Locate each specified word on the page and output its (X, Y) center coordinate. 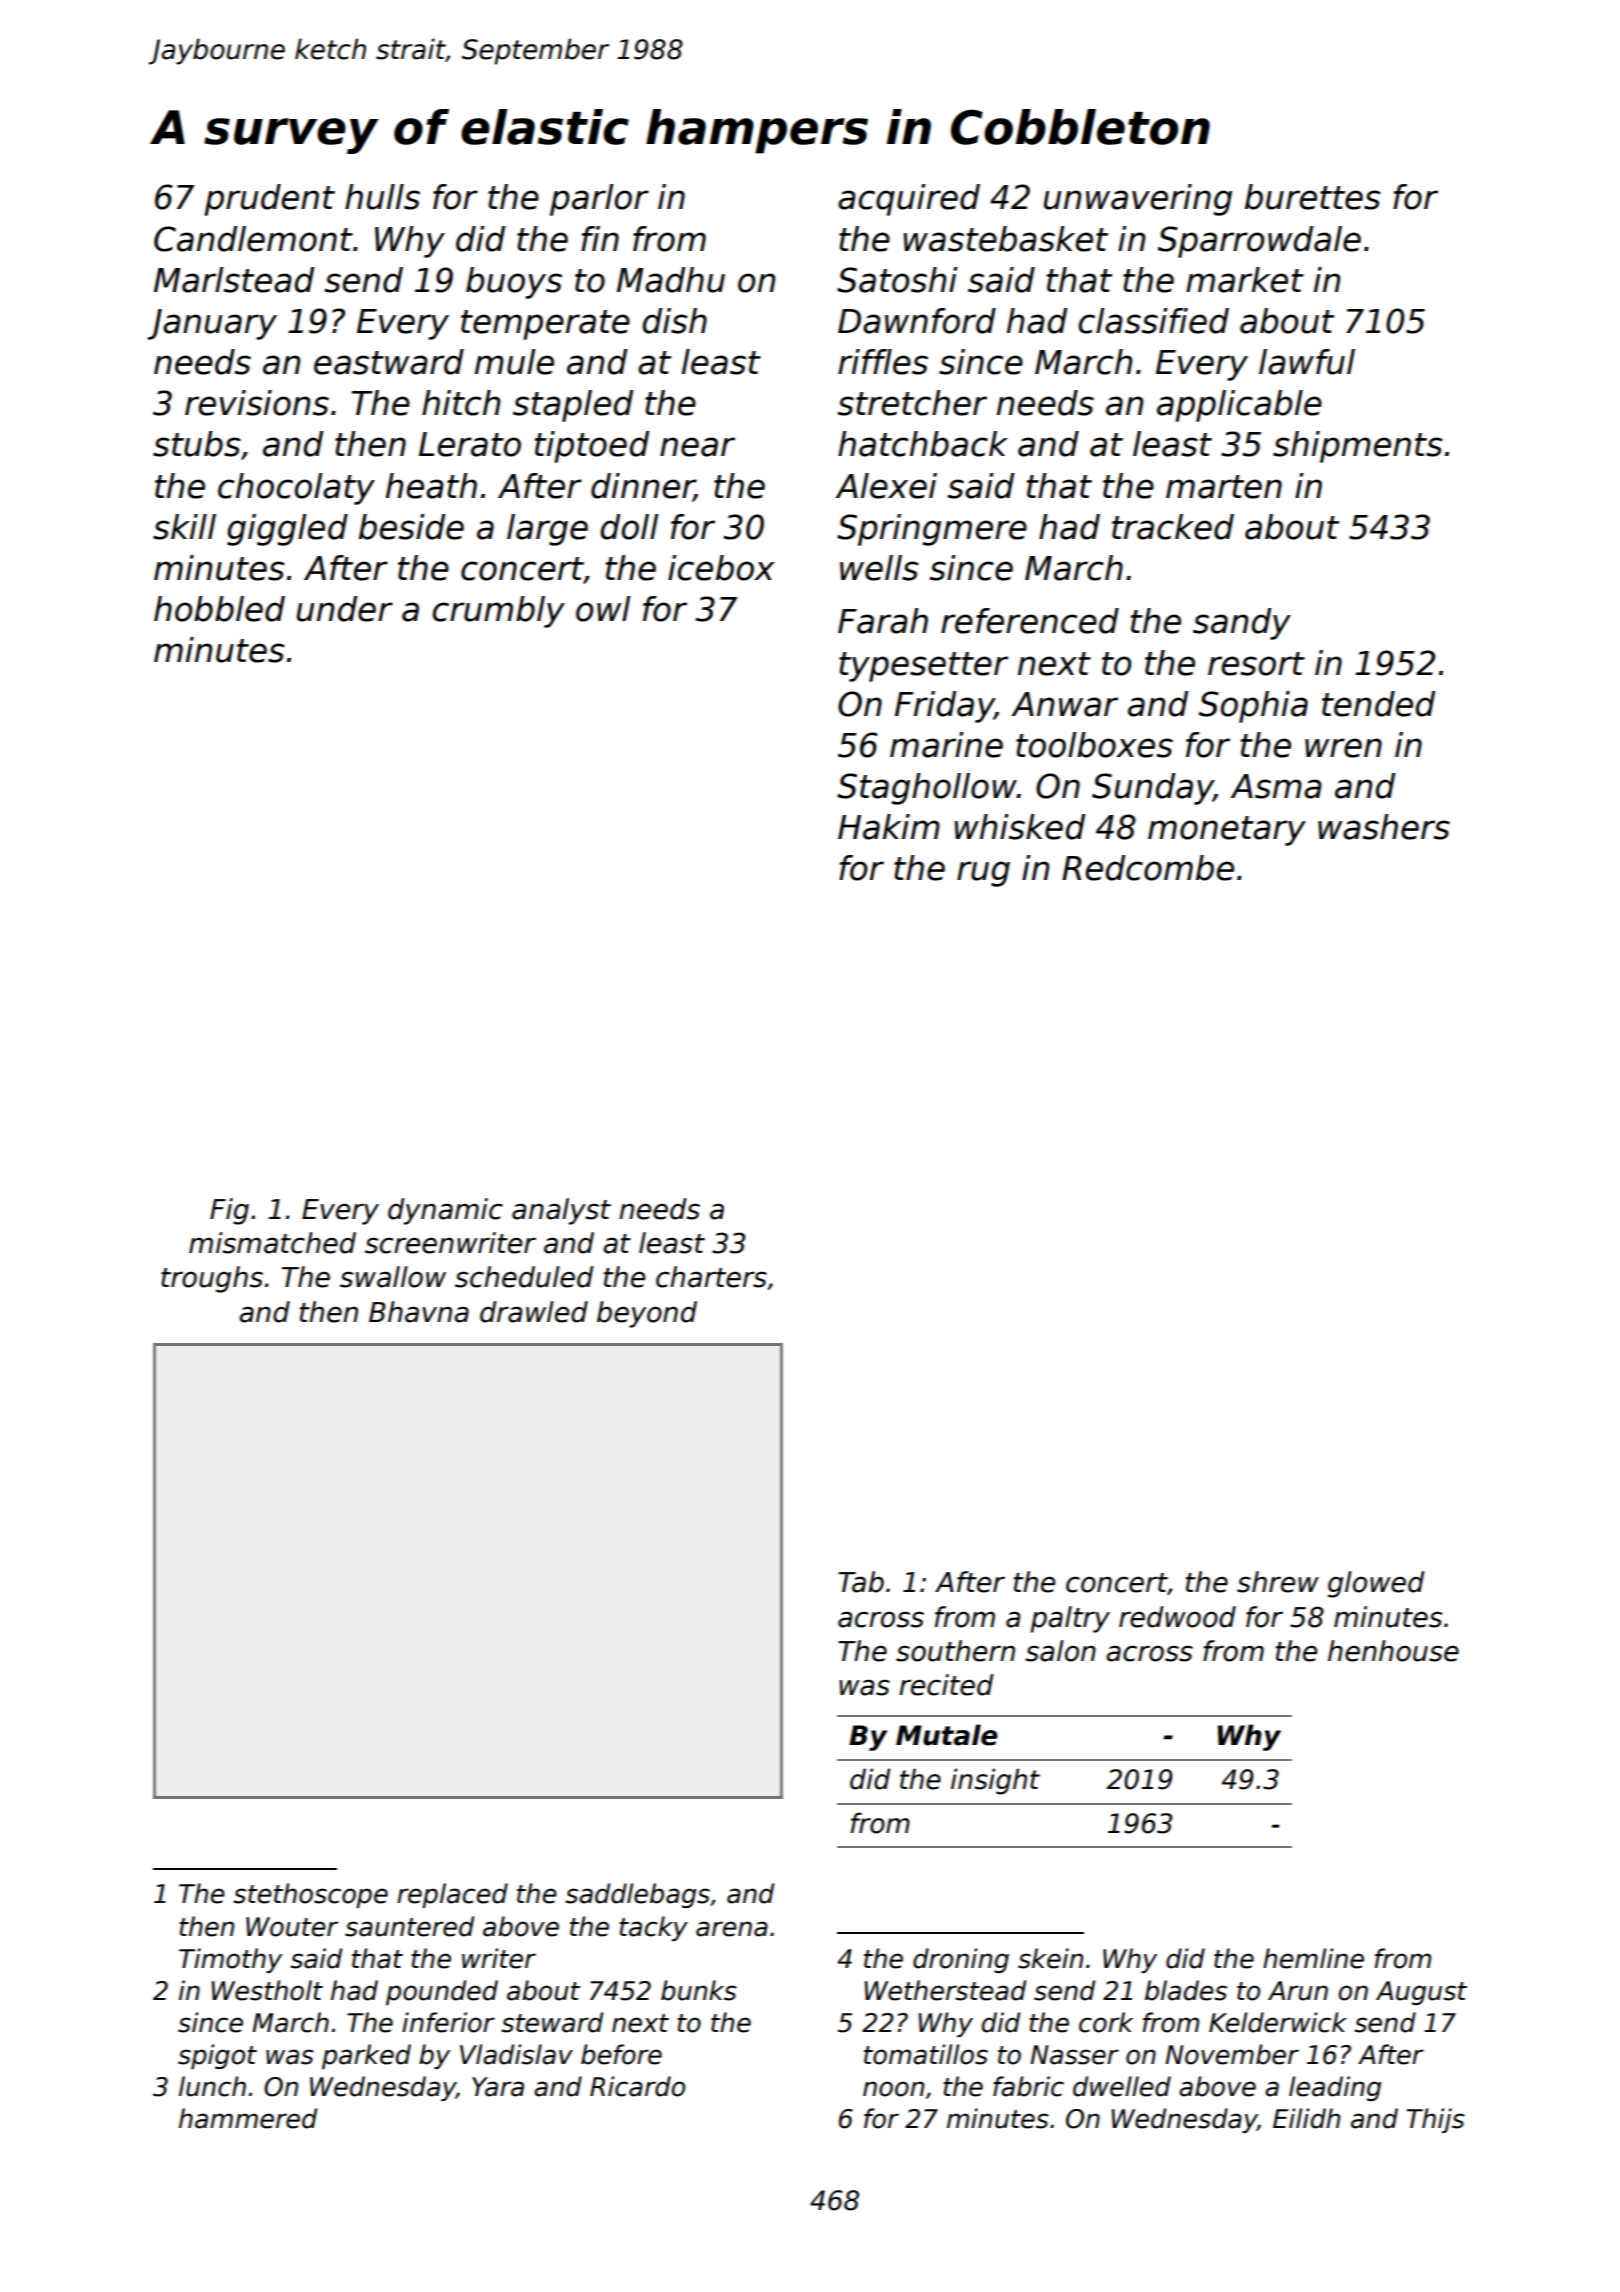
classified (1154, 321)
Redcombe (1148, 868)
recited (946, 1685)
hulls (382, 197)
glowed (1376, 1584)
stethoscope (310, 1895)
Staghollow (927, 789)
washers (1384, 827)
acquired (909, 200)
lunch (212, 2086)
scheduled (524, 1277)
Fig (229, 1211)
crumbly (499, 612)
